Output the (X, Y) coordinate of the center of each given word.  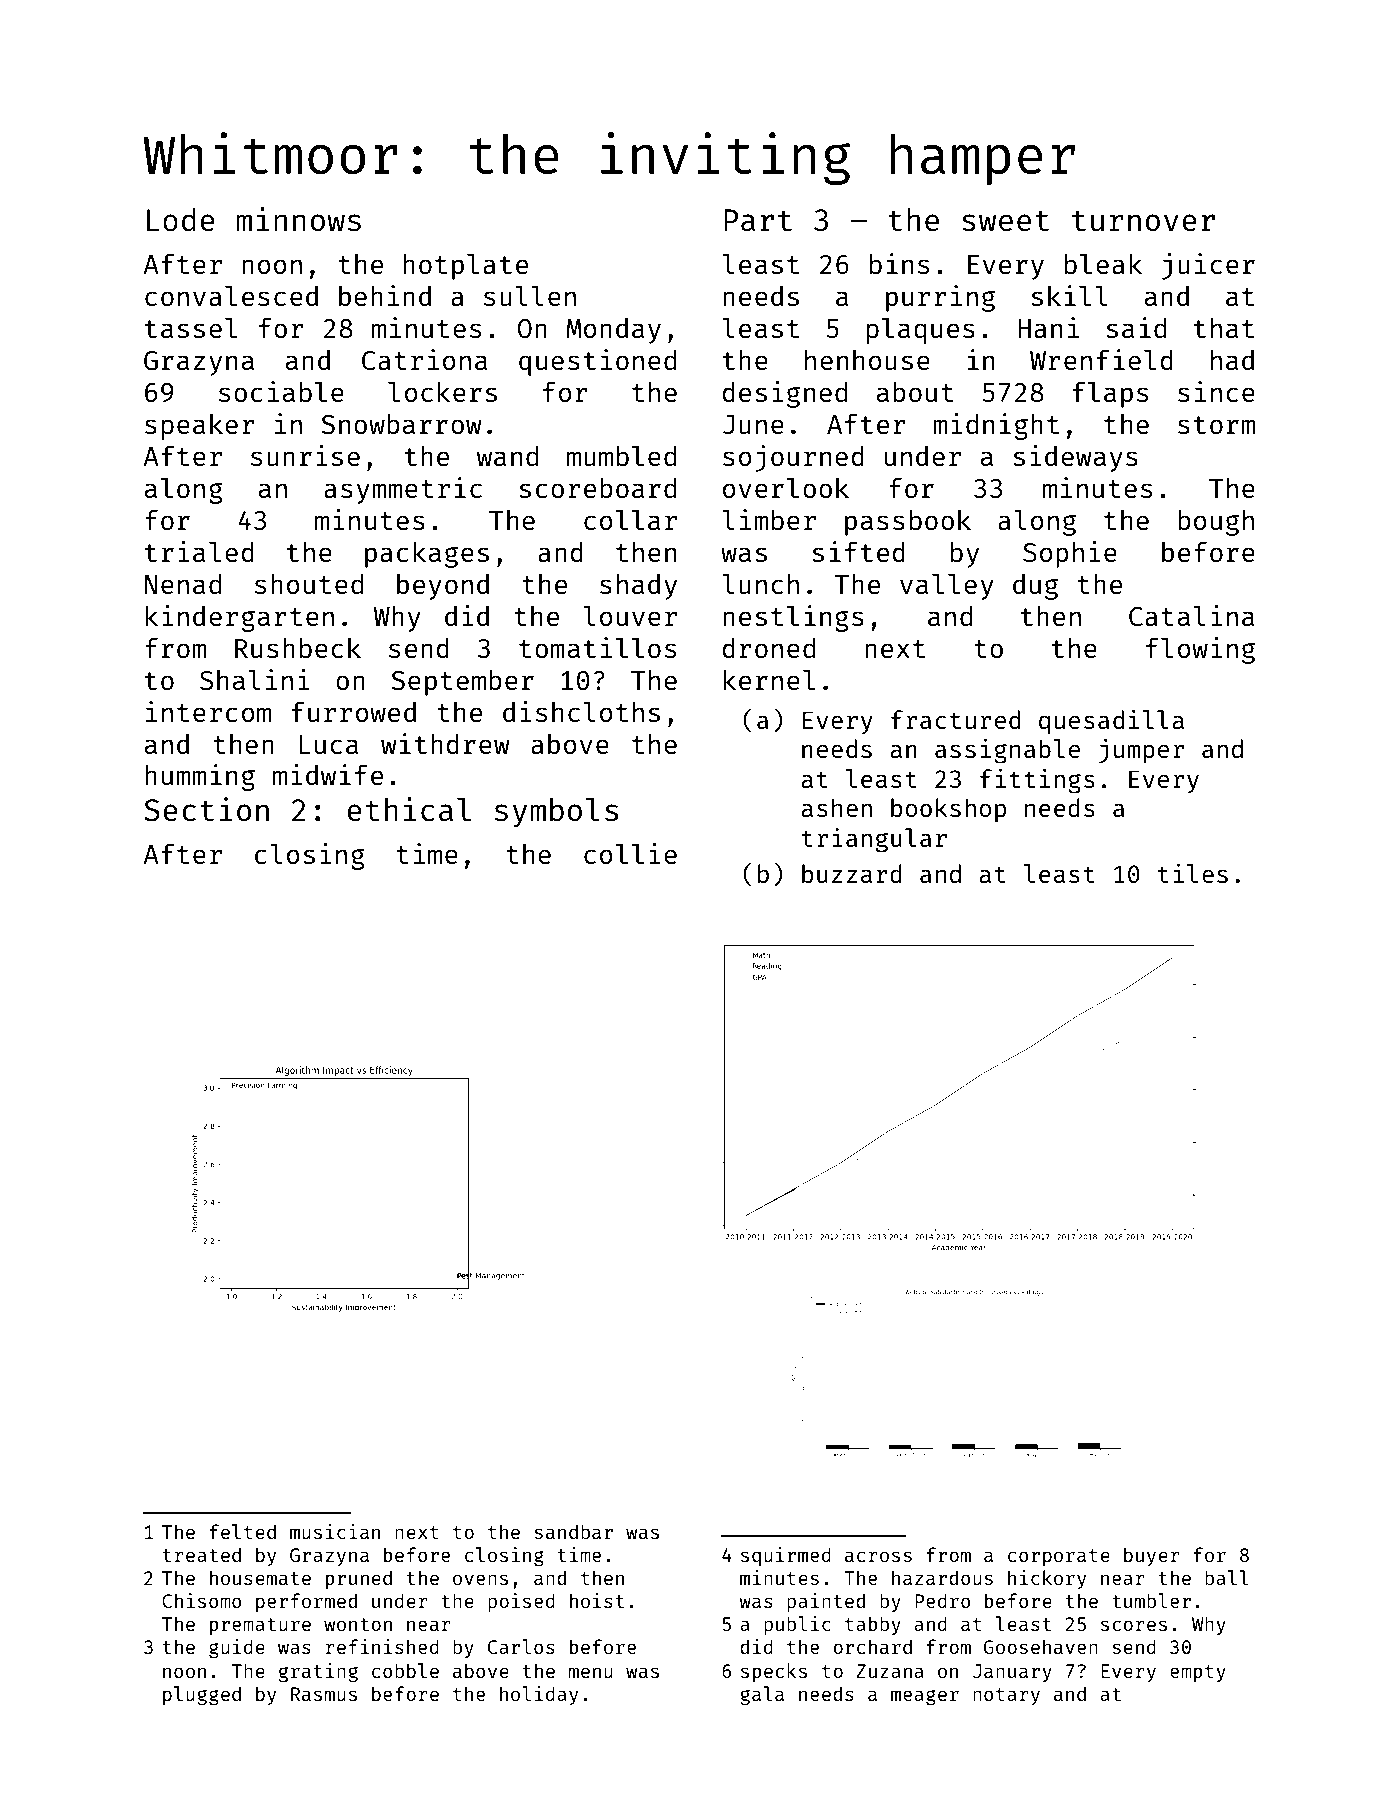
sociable (281, 391)
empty (1198, 1673)
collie (630, 853)
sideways (1075, 458)
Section (206, 809)
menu (591, 1672)
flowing (1200, 650)
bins (899, 263)
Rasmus (324, 1694)
